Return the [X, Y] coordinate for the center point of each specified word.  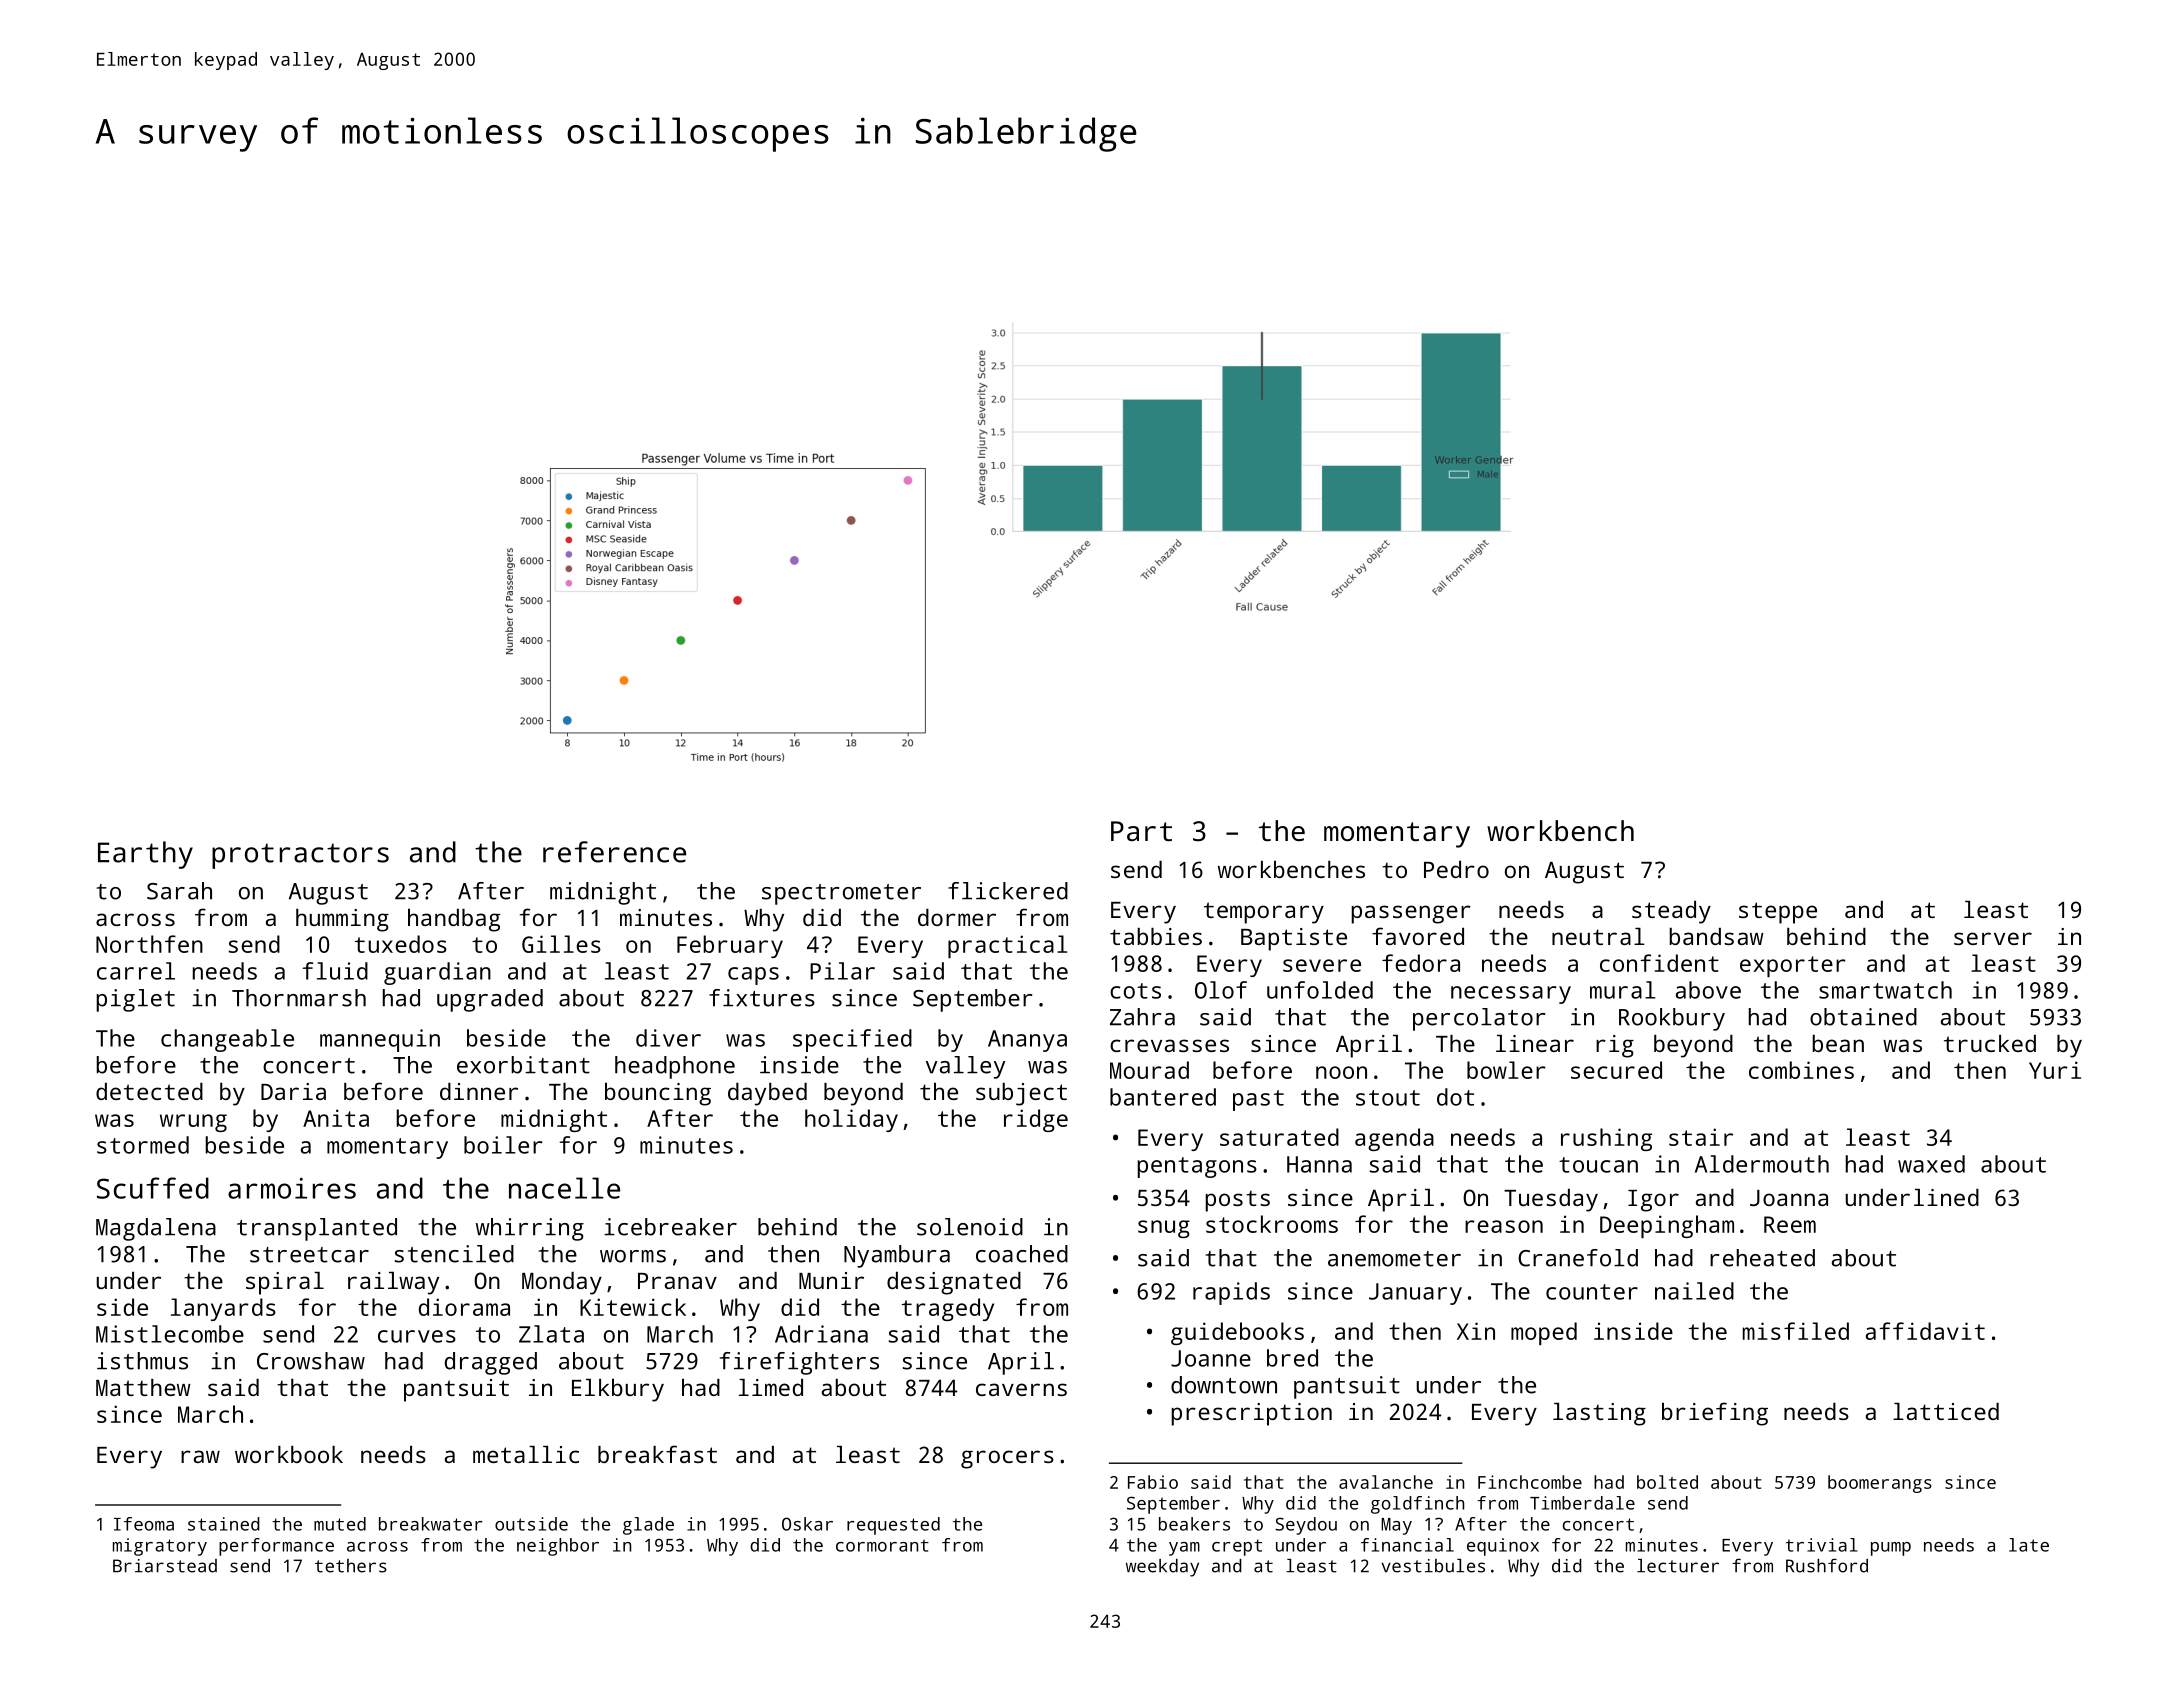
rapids [1231, 1293]
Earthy [145, 855]
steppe [1778, 913]
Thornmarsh [299, 998]
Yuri [2055, 1070]
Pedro [1456, 869]
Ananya [1027, 1041]
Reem [1790, 1224]
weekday [1162, 1568]
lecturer [1678, 1566]
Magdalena [156, 1229]
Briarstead [165, 1566]
